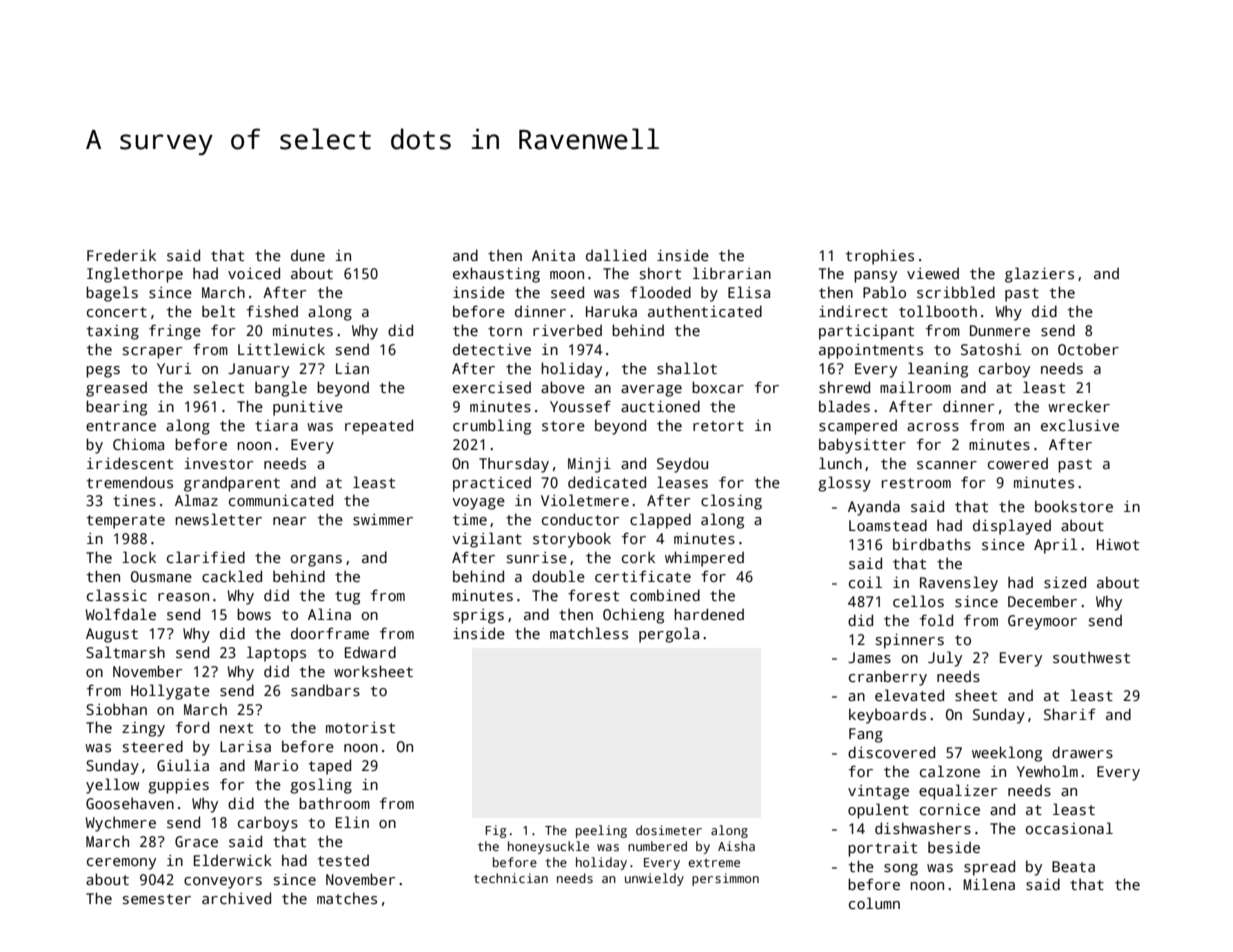  Describe the element at coordinates (289, 521) in the image. I see `near` at that location.
